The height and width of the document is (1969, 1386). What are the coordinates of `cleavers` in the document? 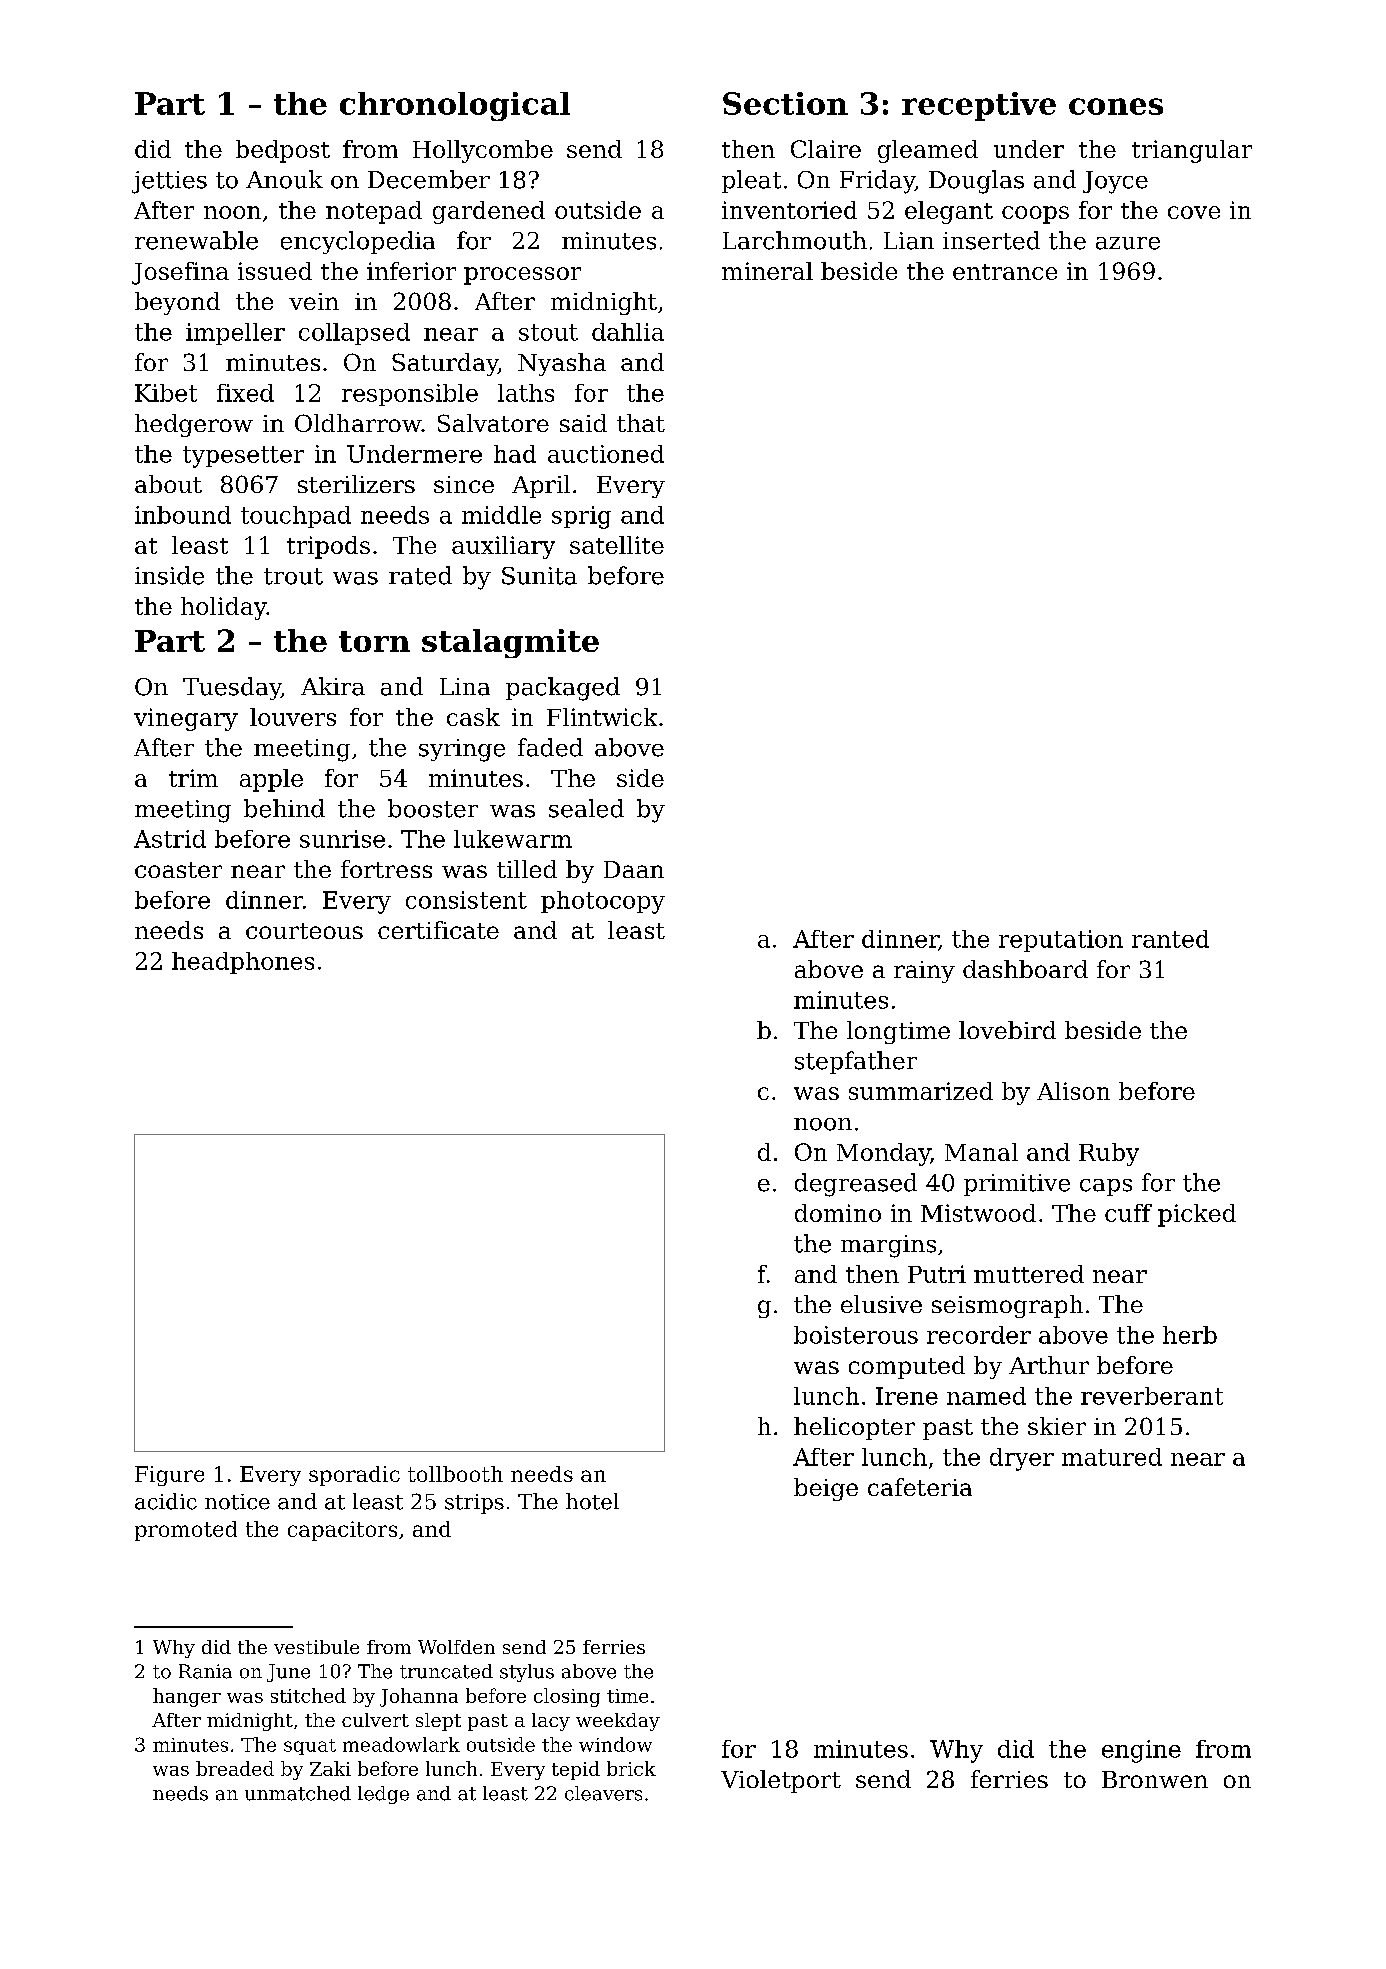 It's located at (603, 1793).
